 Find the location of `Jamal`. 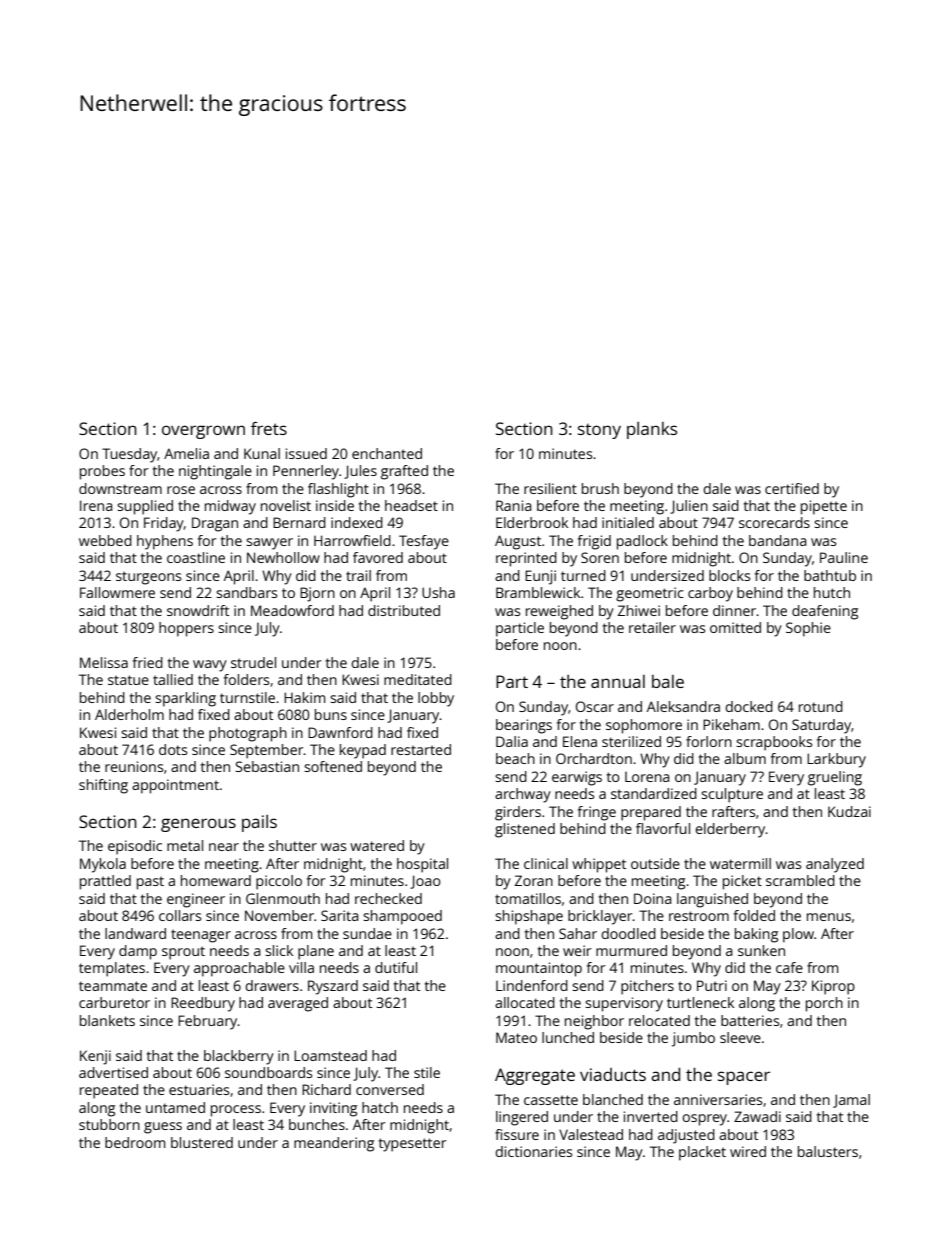

Jamal is located at coordinates (851, 1101).
